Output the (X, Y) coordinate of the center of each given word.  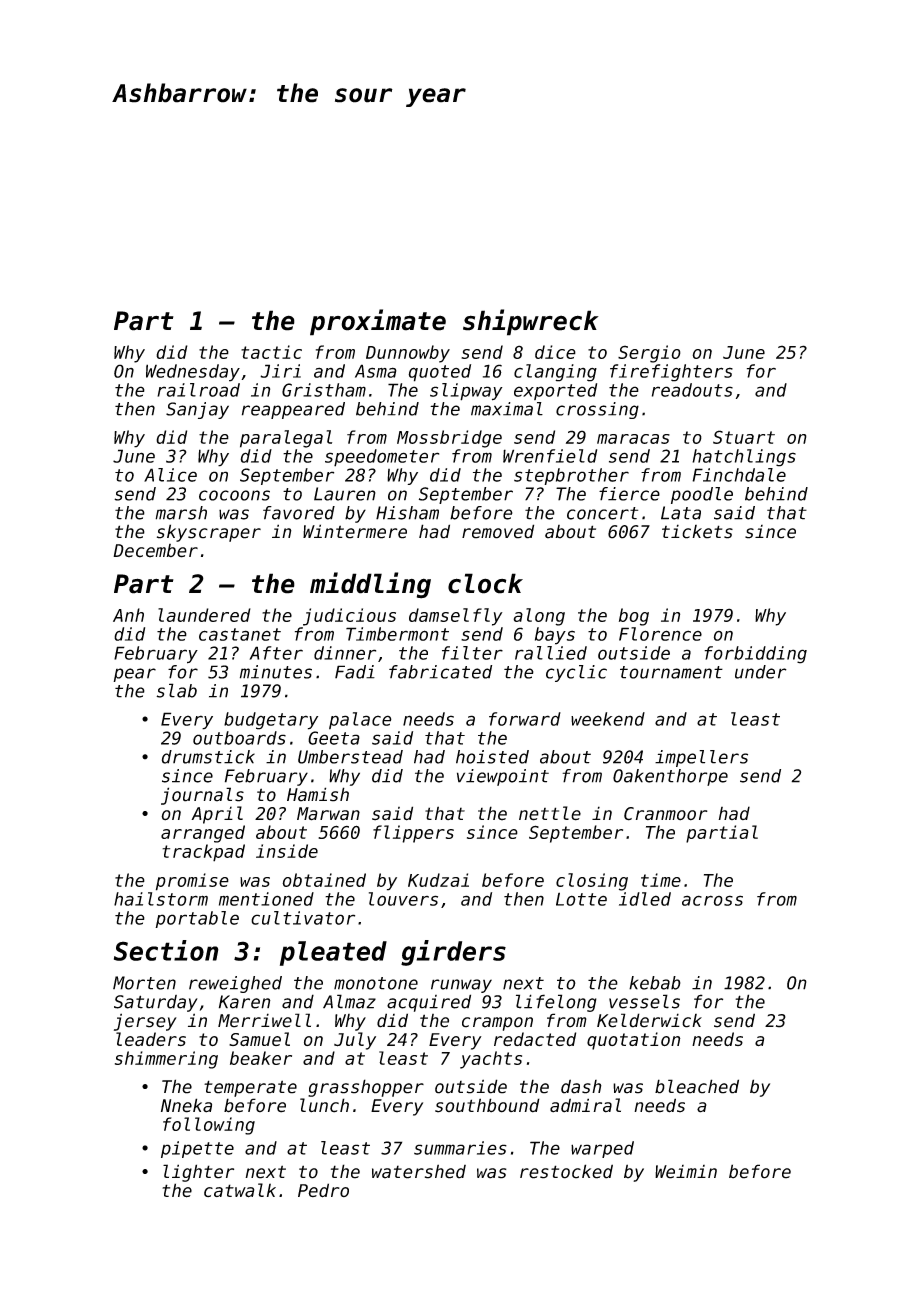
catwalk (240, 1190)
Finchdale (739, 475)
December (155, 551)
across (712, 900)
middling (370, 585)
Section (166, 950)
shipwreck (531, 322)
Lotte (581, 899)
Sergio (649, 354)
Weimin (686, 1172)
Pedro (323, 1190)
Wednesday (193, 373)
